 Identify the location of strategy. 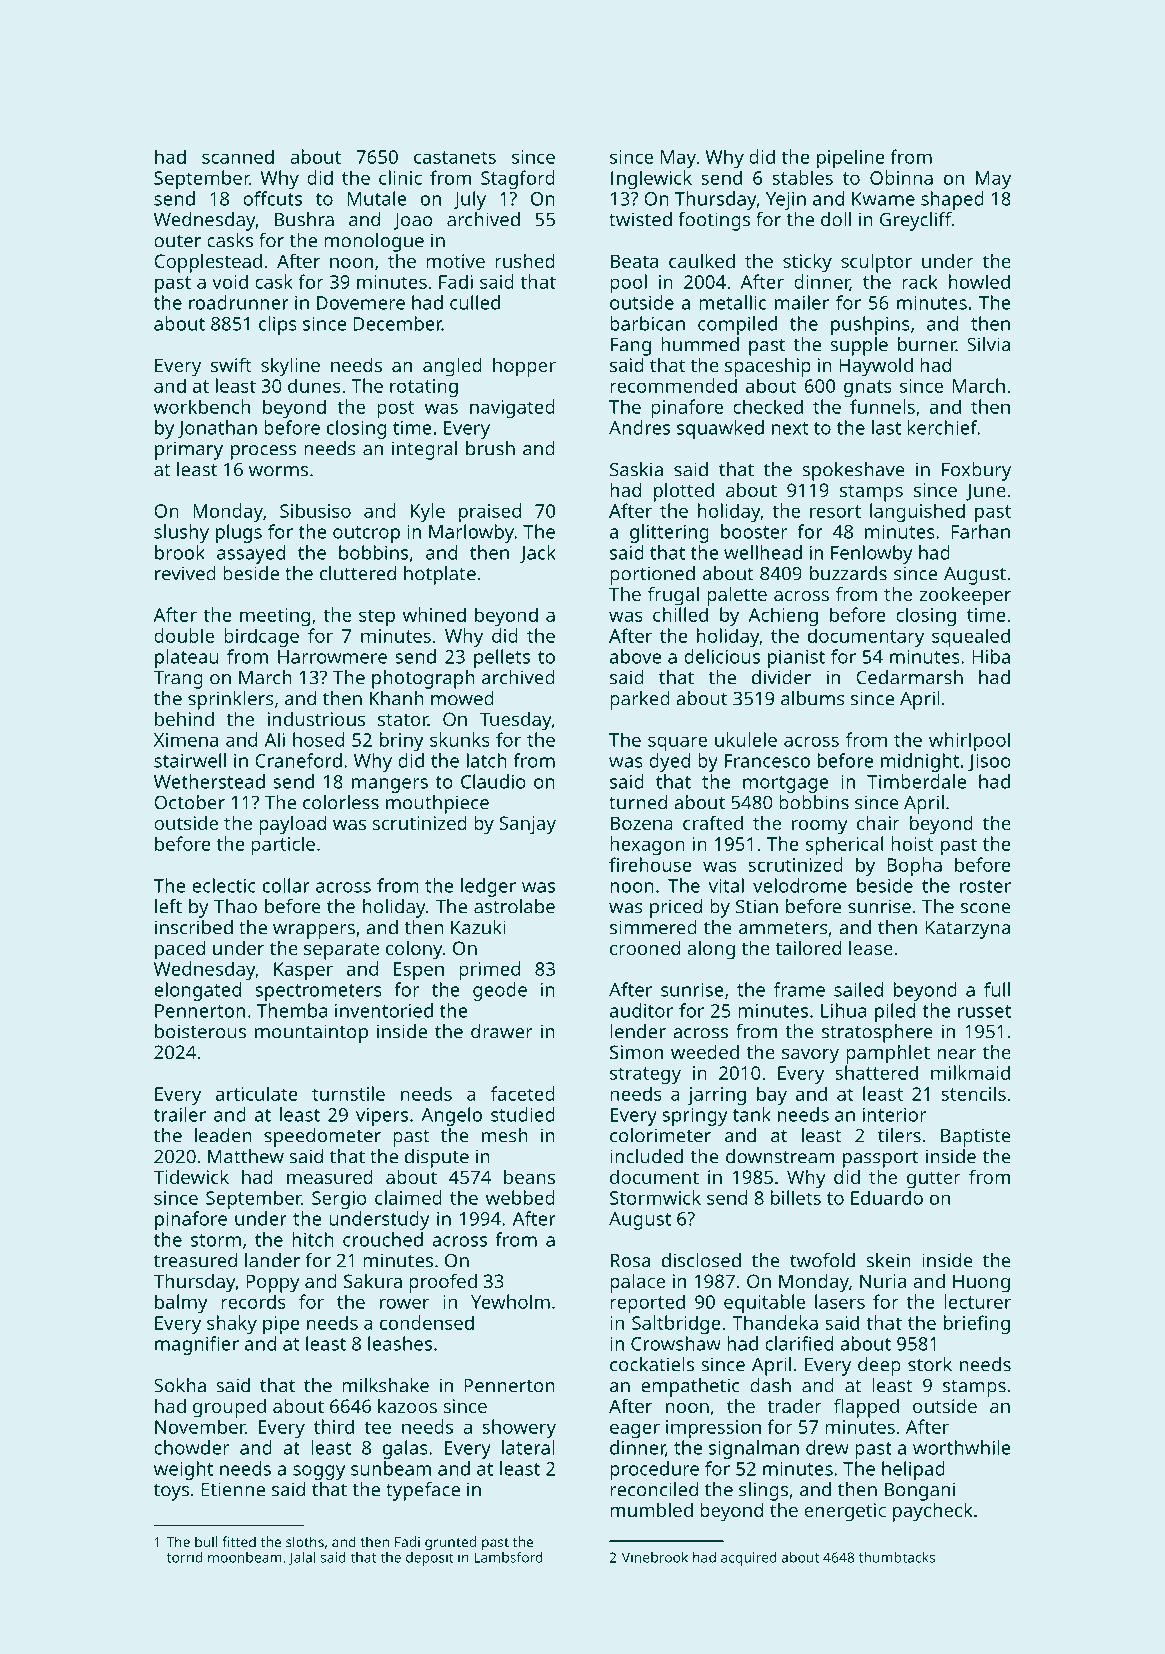
(645, 1075).
